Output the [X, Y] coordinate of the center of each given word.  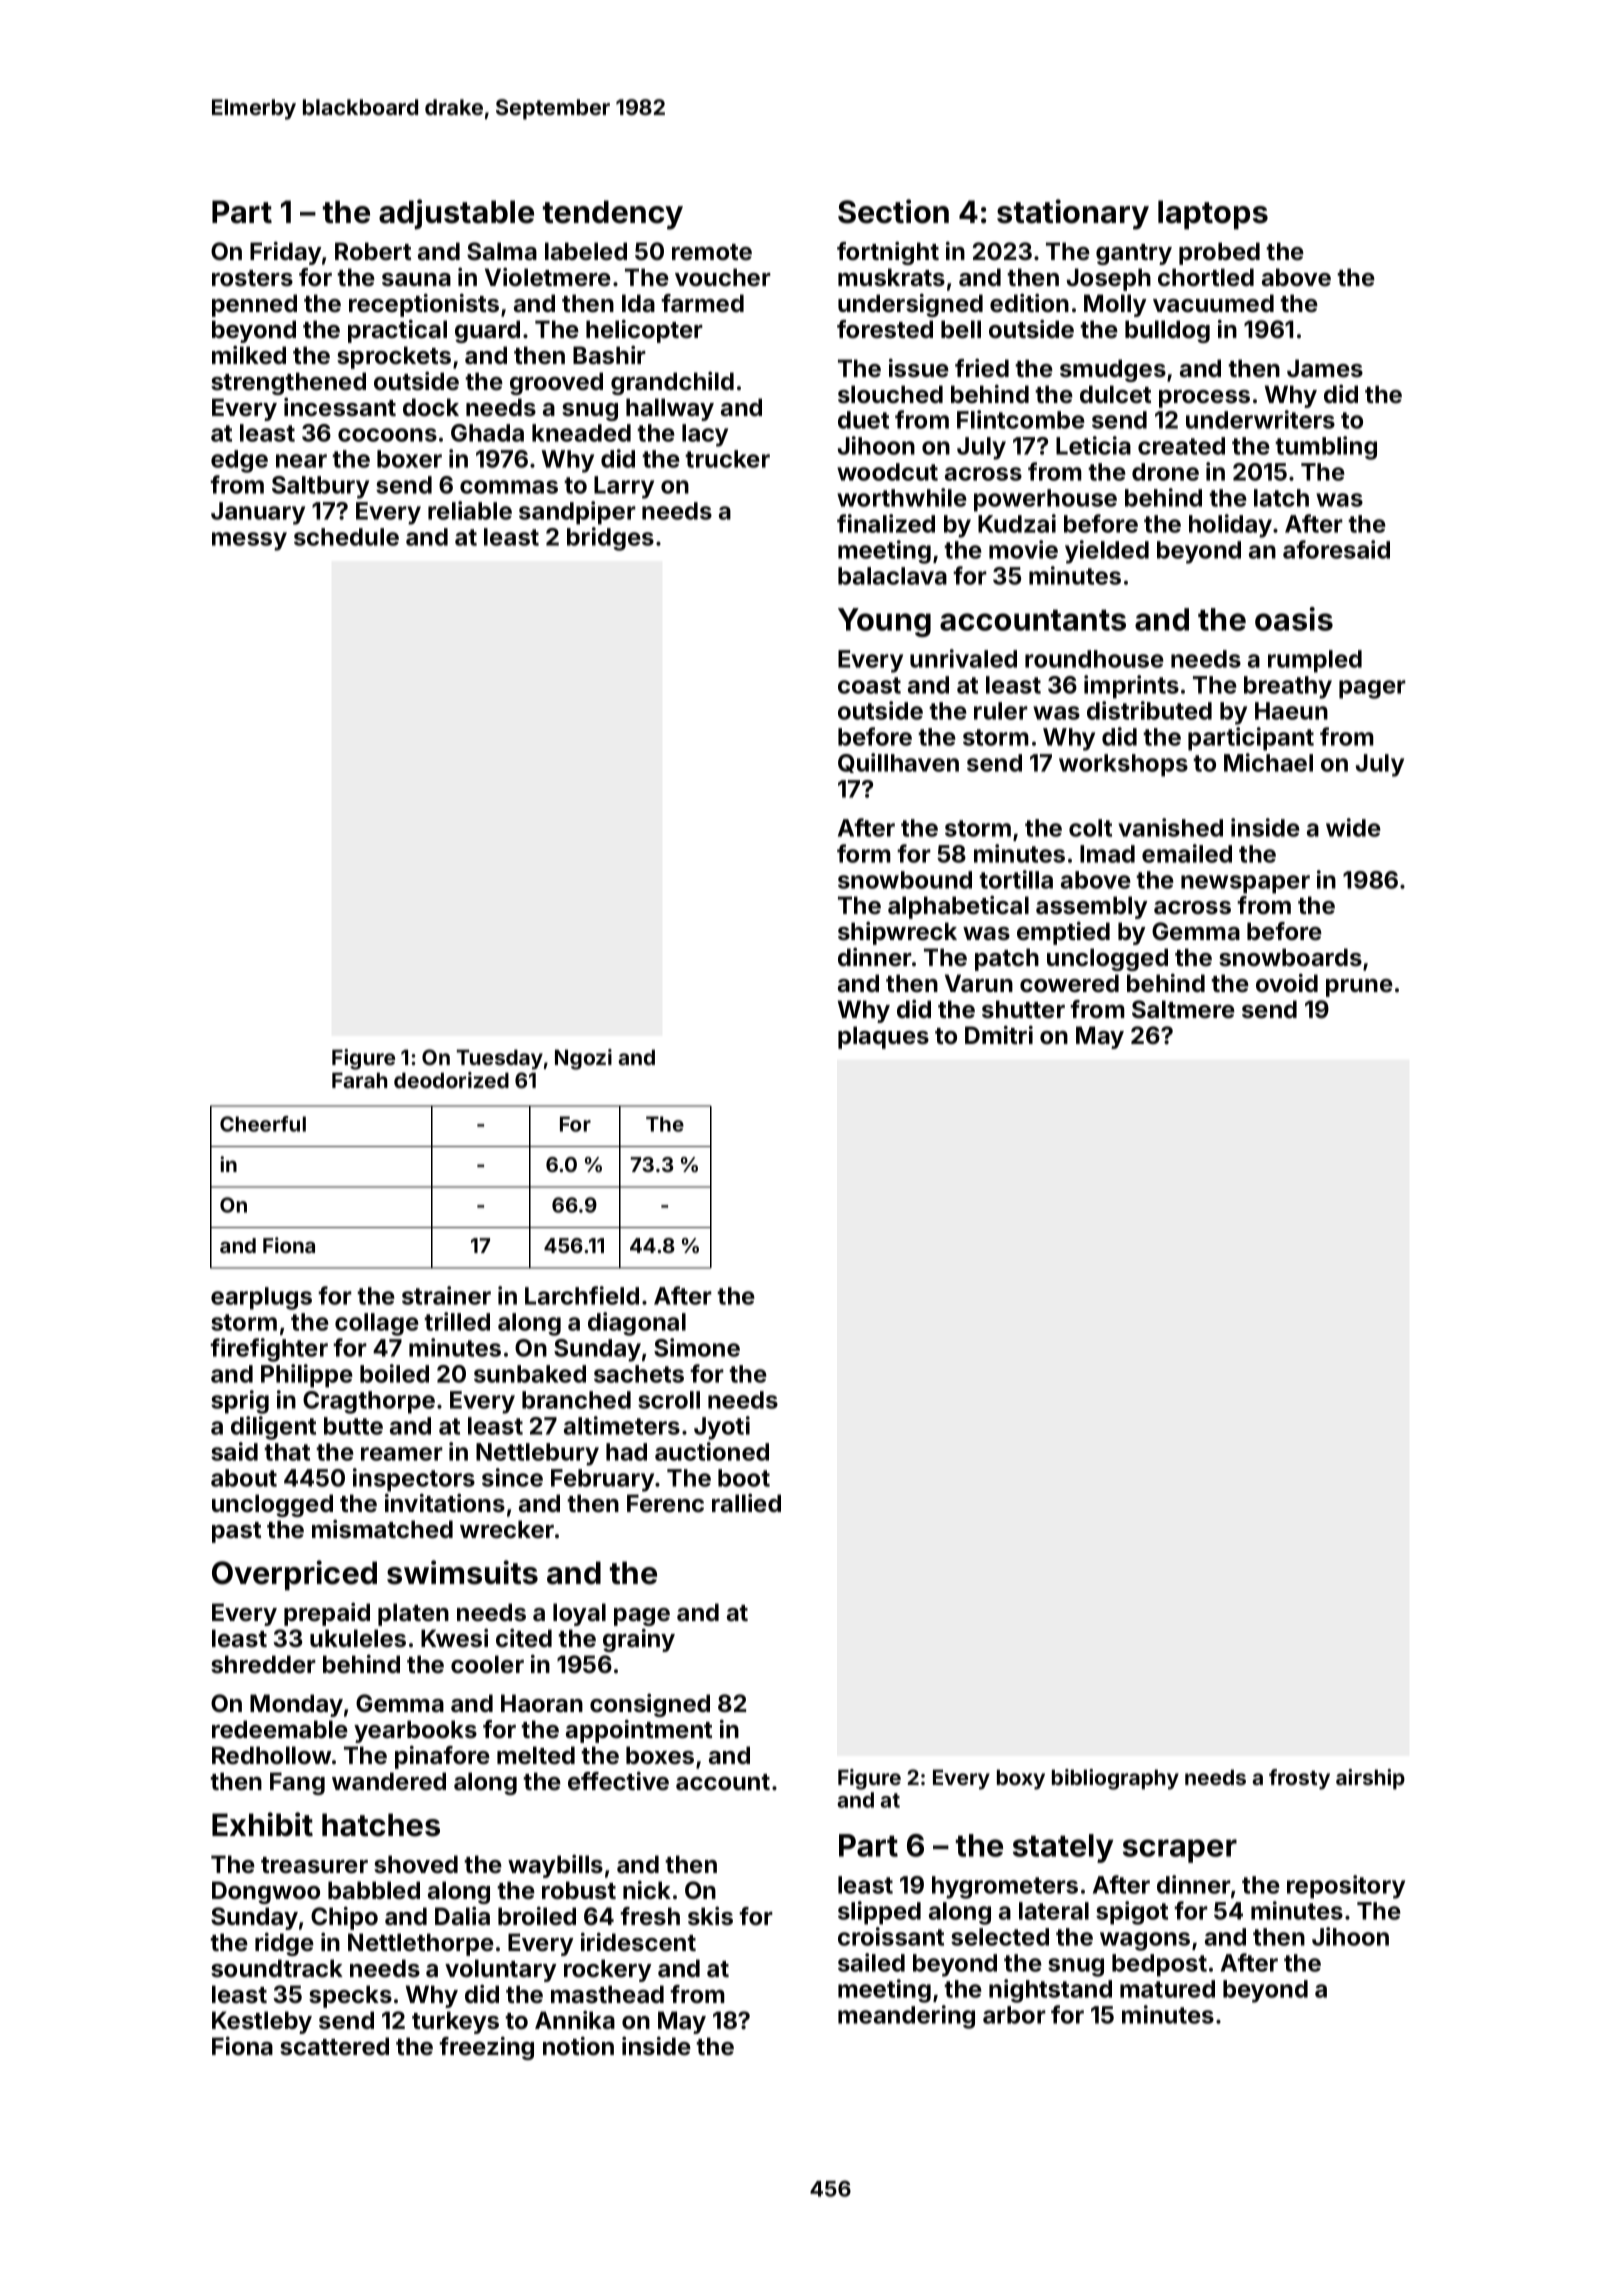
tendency [613, 215]
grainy [639, 1640]
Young [884, 622]
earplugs [261, 1298]
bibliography [1115, 1779]
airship [1370, 1779]
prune [1359, 988]
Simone [697, 1347]
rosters [252, 278]
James [1325, 368]
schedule [346, 537]
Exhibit [262, 1824]
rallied [746, 1503]
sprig [240, 1402]
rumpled [1315, 661]
